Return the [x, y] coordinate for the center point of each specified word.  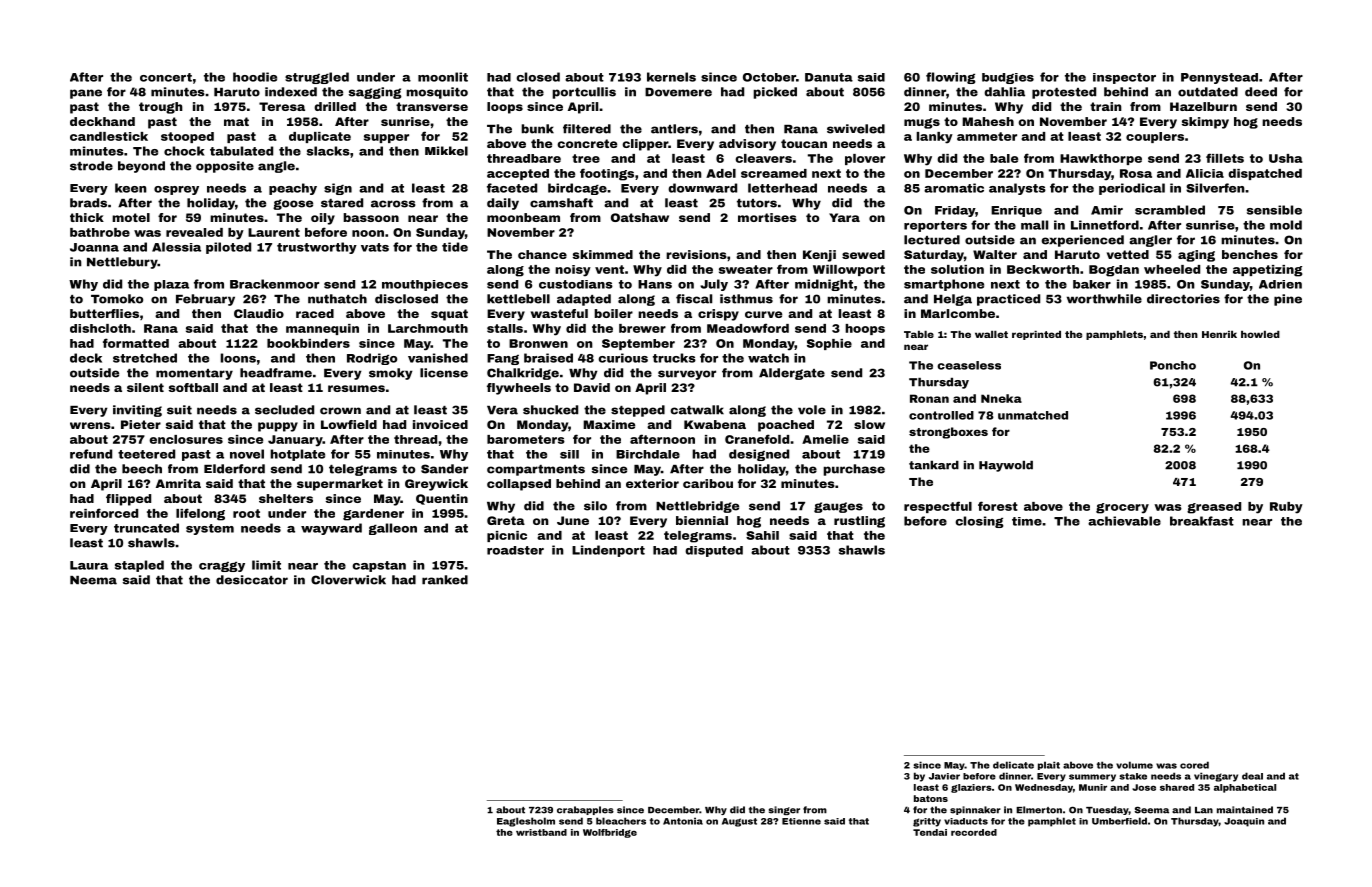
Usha [1286, 158]
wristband [541, 832]
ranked [445, 580]
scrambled [1170, 210]
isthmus [746, 299]
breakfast [1202, 521]
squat [449, 315]
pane [86, 94]
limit [266, 565]
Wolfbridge [610, 833]
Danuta [829, 77]
